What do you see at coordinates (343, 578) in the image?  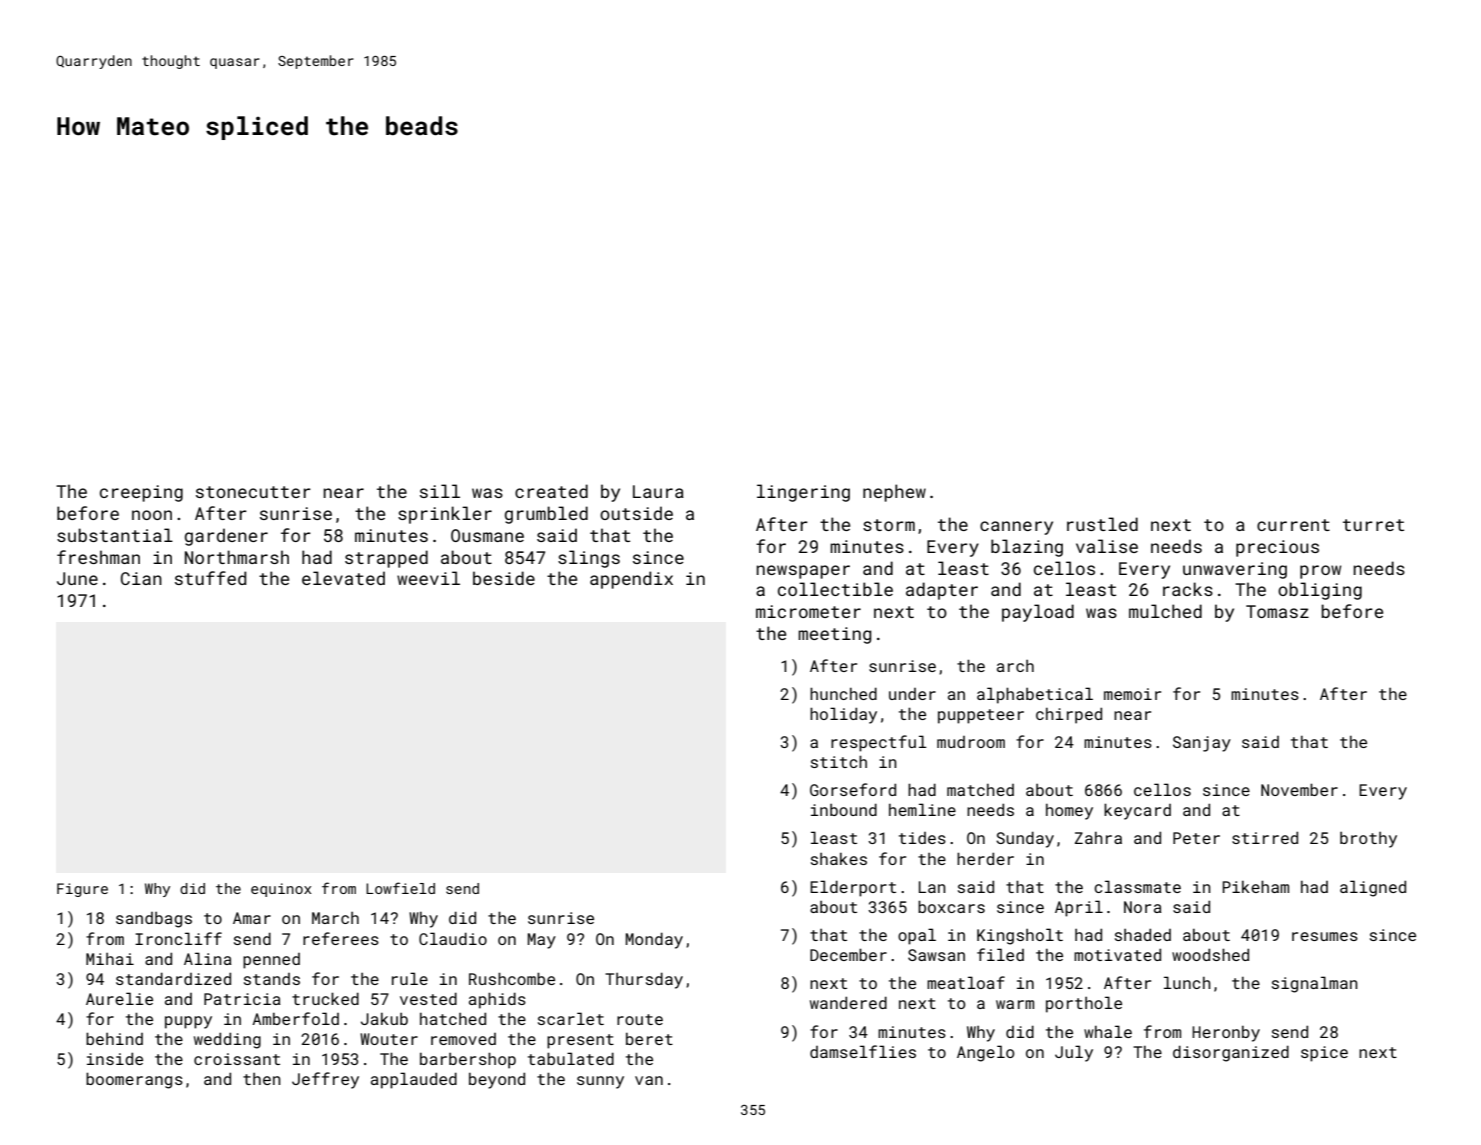 I see `elevated` at bounding box center [343, 578].
